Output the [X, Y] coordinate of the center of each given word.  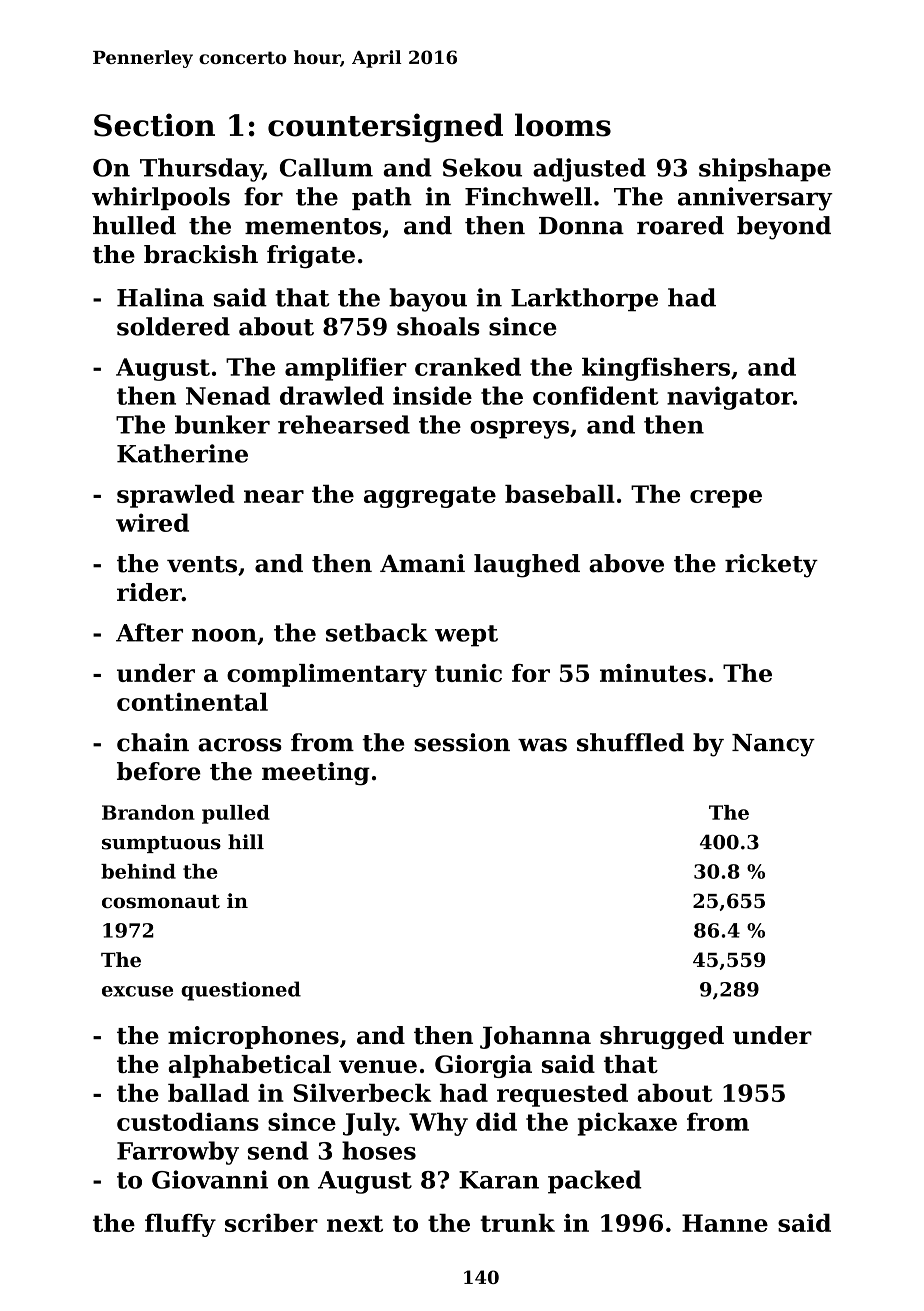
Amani [422, 563]
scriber [271, 1223]
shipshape [765, 170]
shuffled [630, 742]
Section [154, 125]
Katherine [182, 453]
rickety [771, 566]
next [355, 1223]
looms [563, 125]
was [542, 745]
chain [153, 742]
